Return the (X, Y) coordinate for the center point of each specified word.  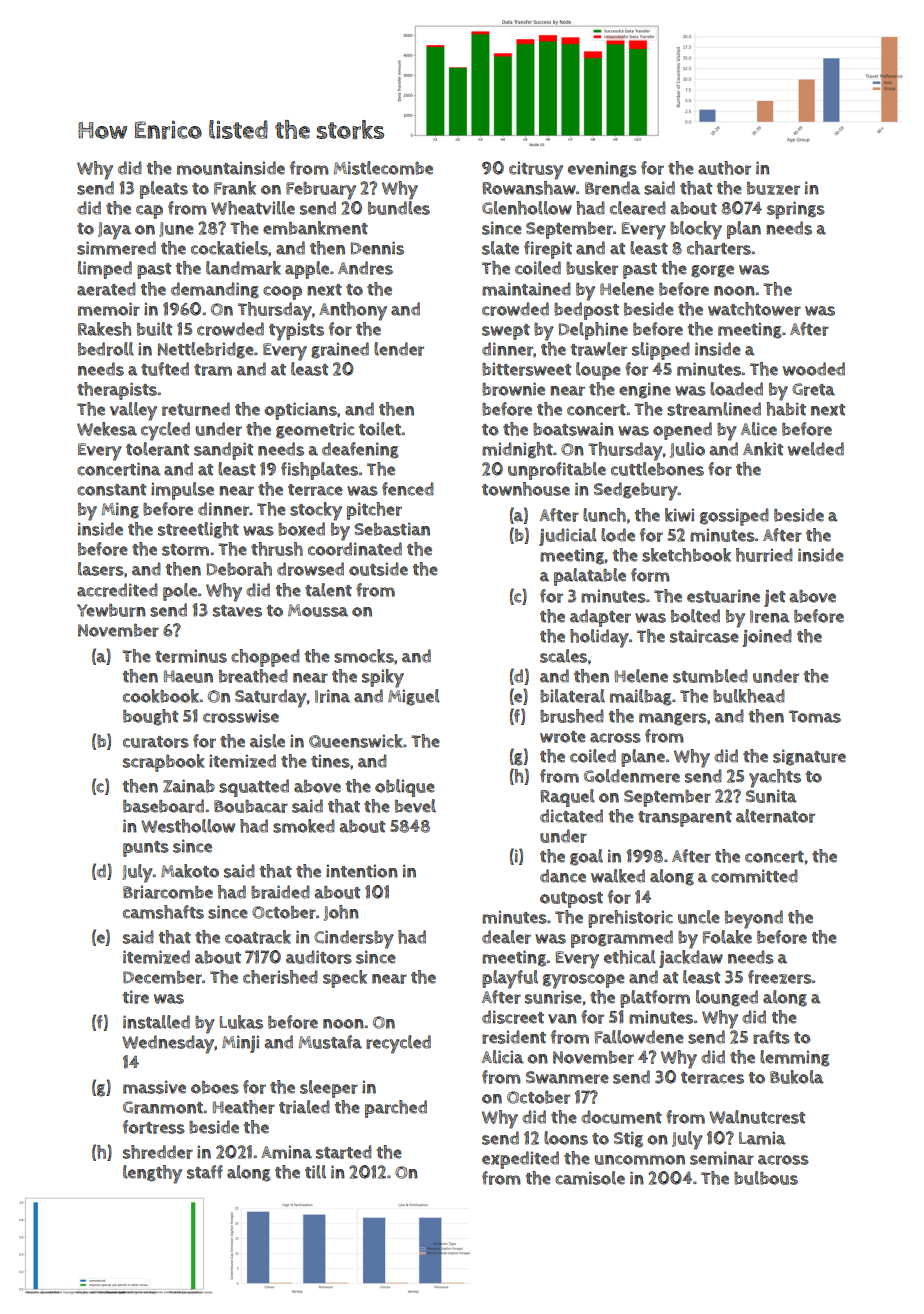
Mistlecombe (383, 168)
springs (796, 210)
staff (205, 1172)
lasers (101, 569)
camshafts (163, 912)
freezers (780, 977)
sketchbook (686, 555)
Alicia (503, 1057)
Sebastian (392, 529)
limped (105, 270)
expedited (520, 1160)
